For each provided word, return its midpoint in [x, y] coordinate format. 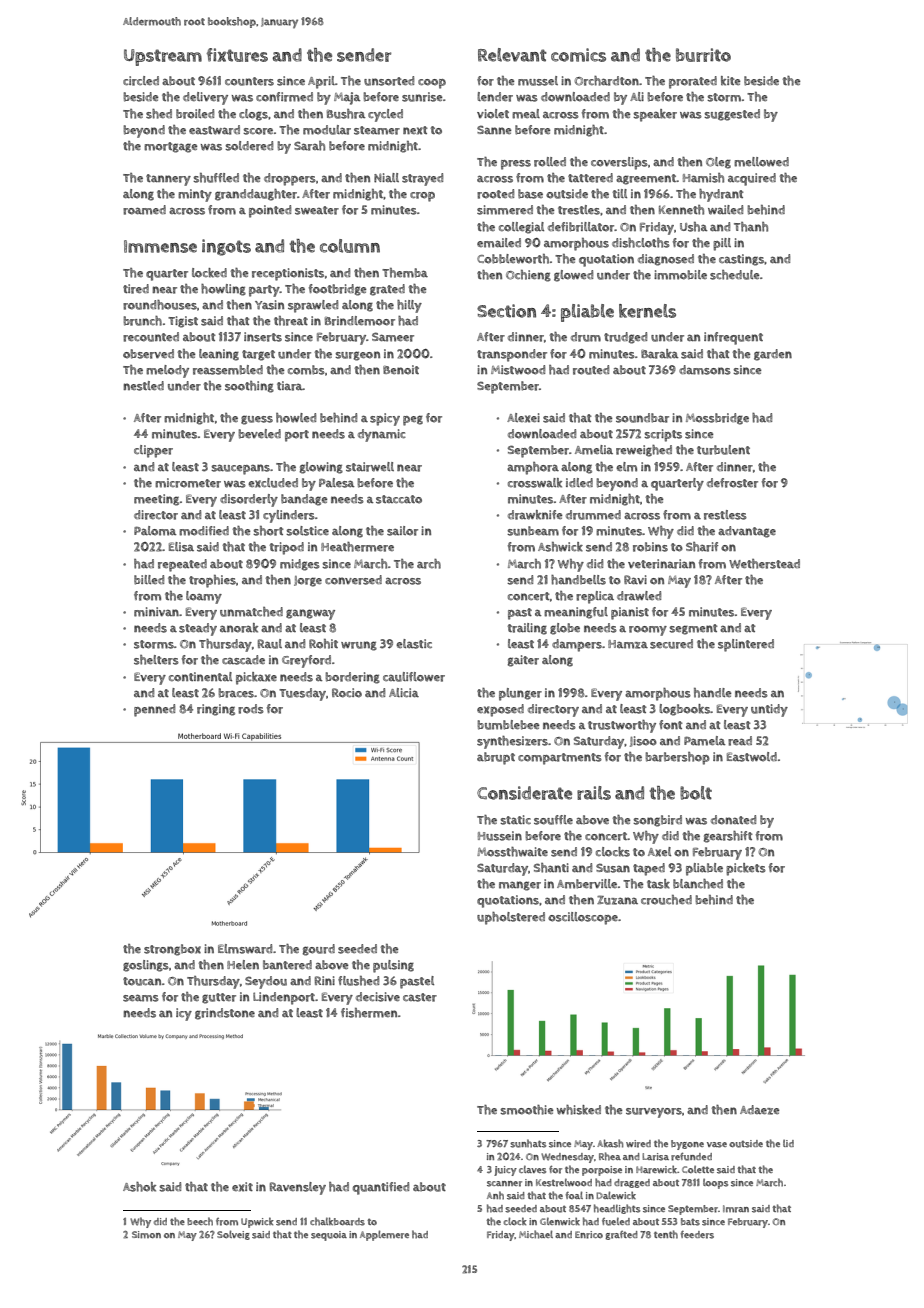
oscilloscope [583, 918]
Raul [270, 644]
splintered [746, 645]
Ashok [139, 1187]
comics [578, 55]
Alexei [523, 418]
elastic [414, 644]
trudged [625, 338]
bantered [287, 965]
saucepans [240, 469]
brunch [142, 321]
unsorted [389, 81]
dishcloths [641, 243]
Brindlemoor [360, 321]
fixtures [237, 55]
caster [420, 997]
